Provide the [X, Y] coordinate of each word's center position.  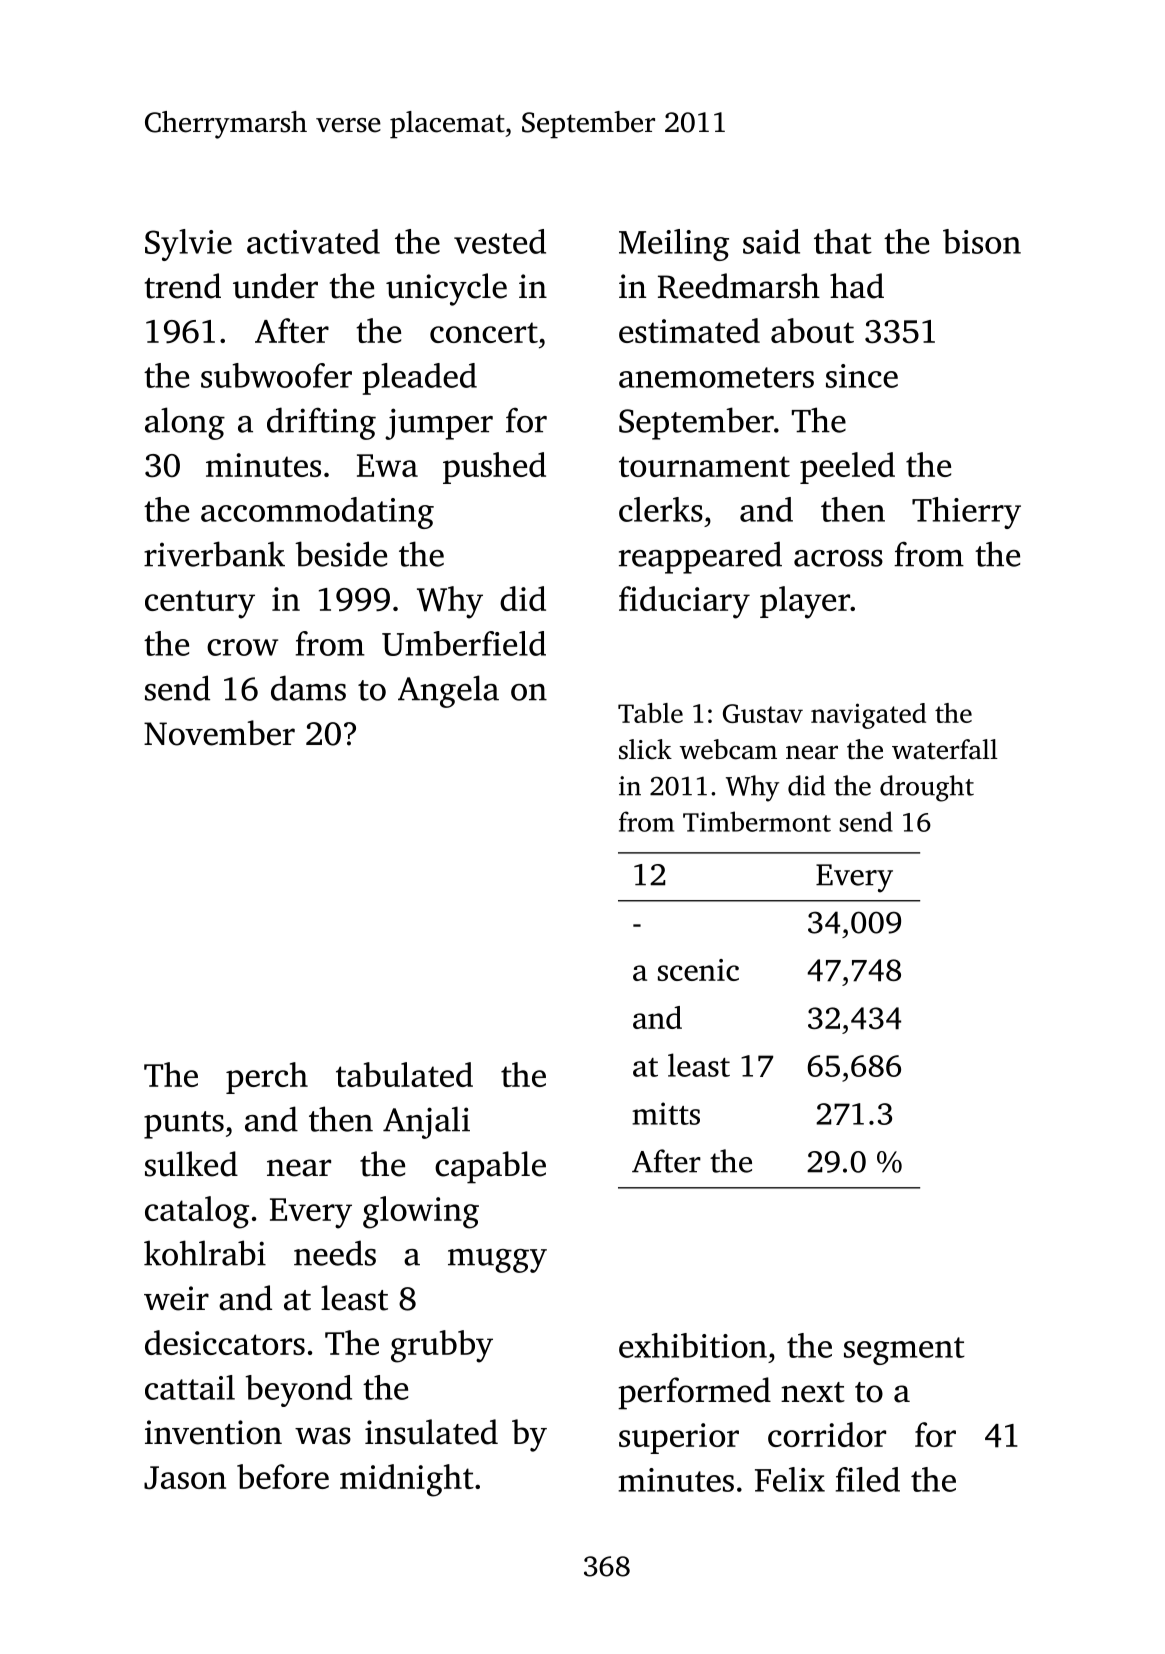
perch [267, 1078]
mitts [666, 1113]
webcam [728, 749]
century [200, 604]
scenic [698, 970]
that [843, 241]
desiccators [225, 1342]
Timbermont [757, 821]
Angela [448, 691]
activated [313, 241]
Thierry [966, 513]
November [219, 733]
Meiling [674, 245]
